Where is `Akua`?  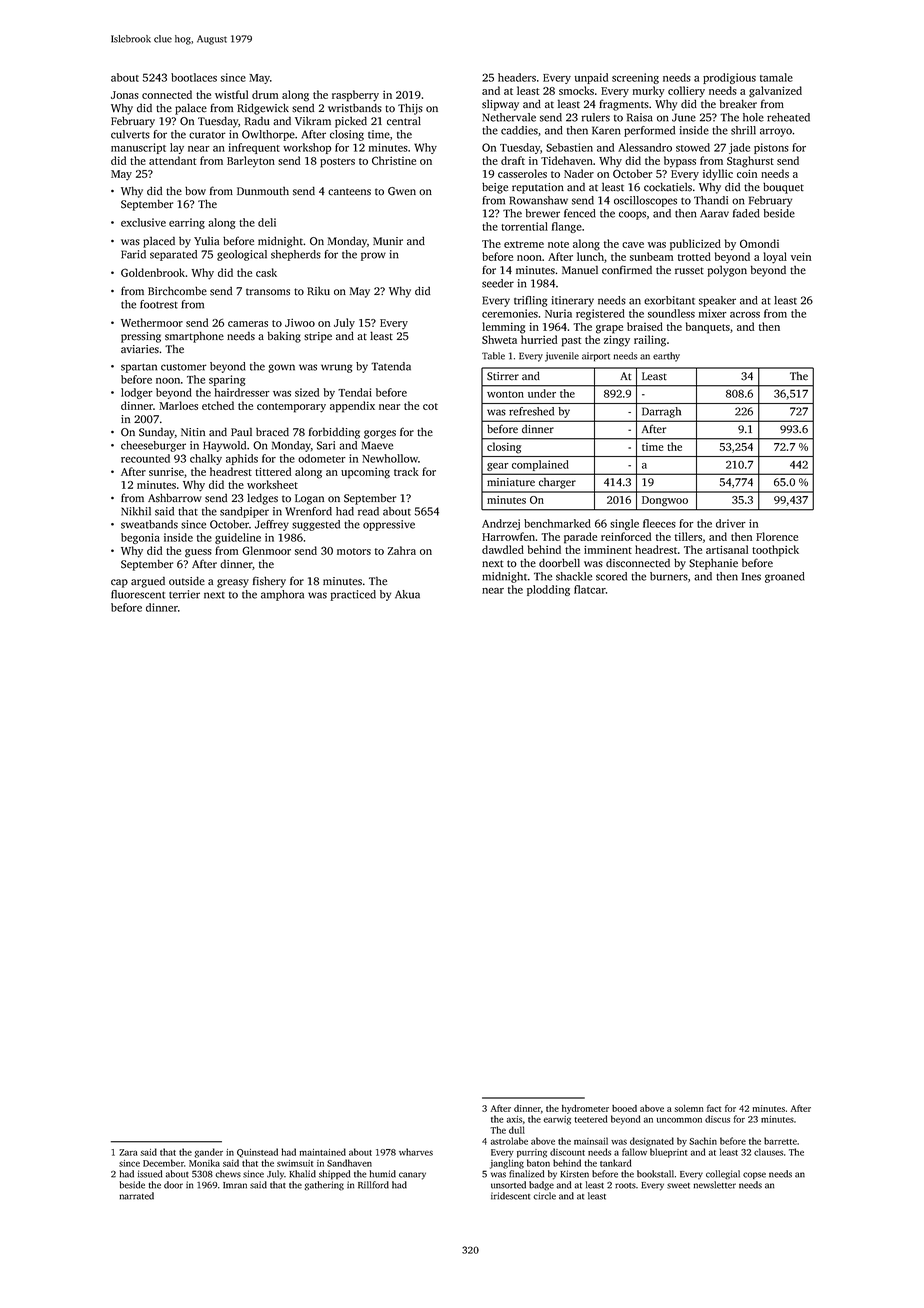
Akua is located at coordinates (407, 594).
